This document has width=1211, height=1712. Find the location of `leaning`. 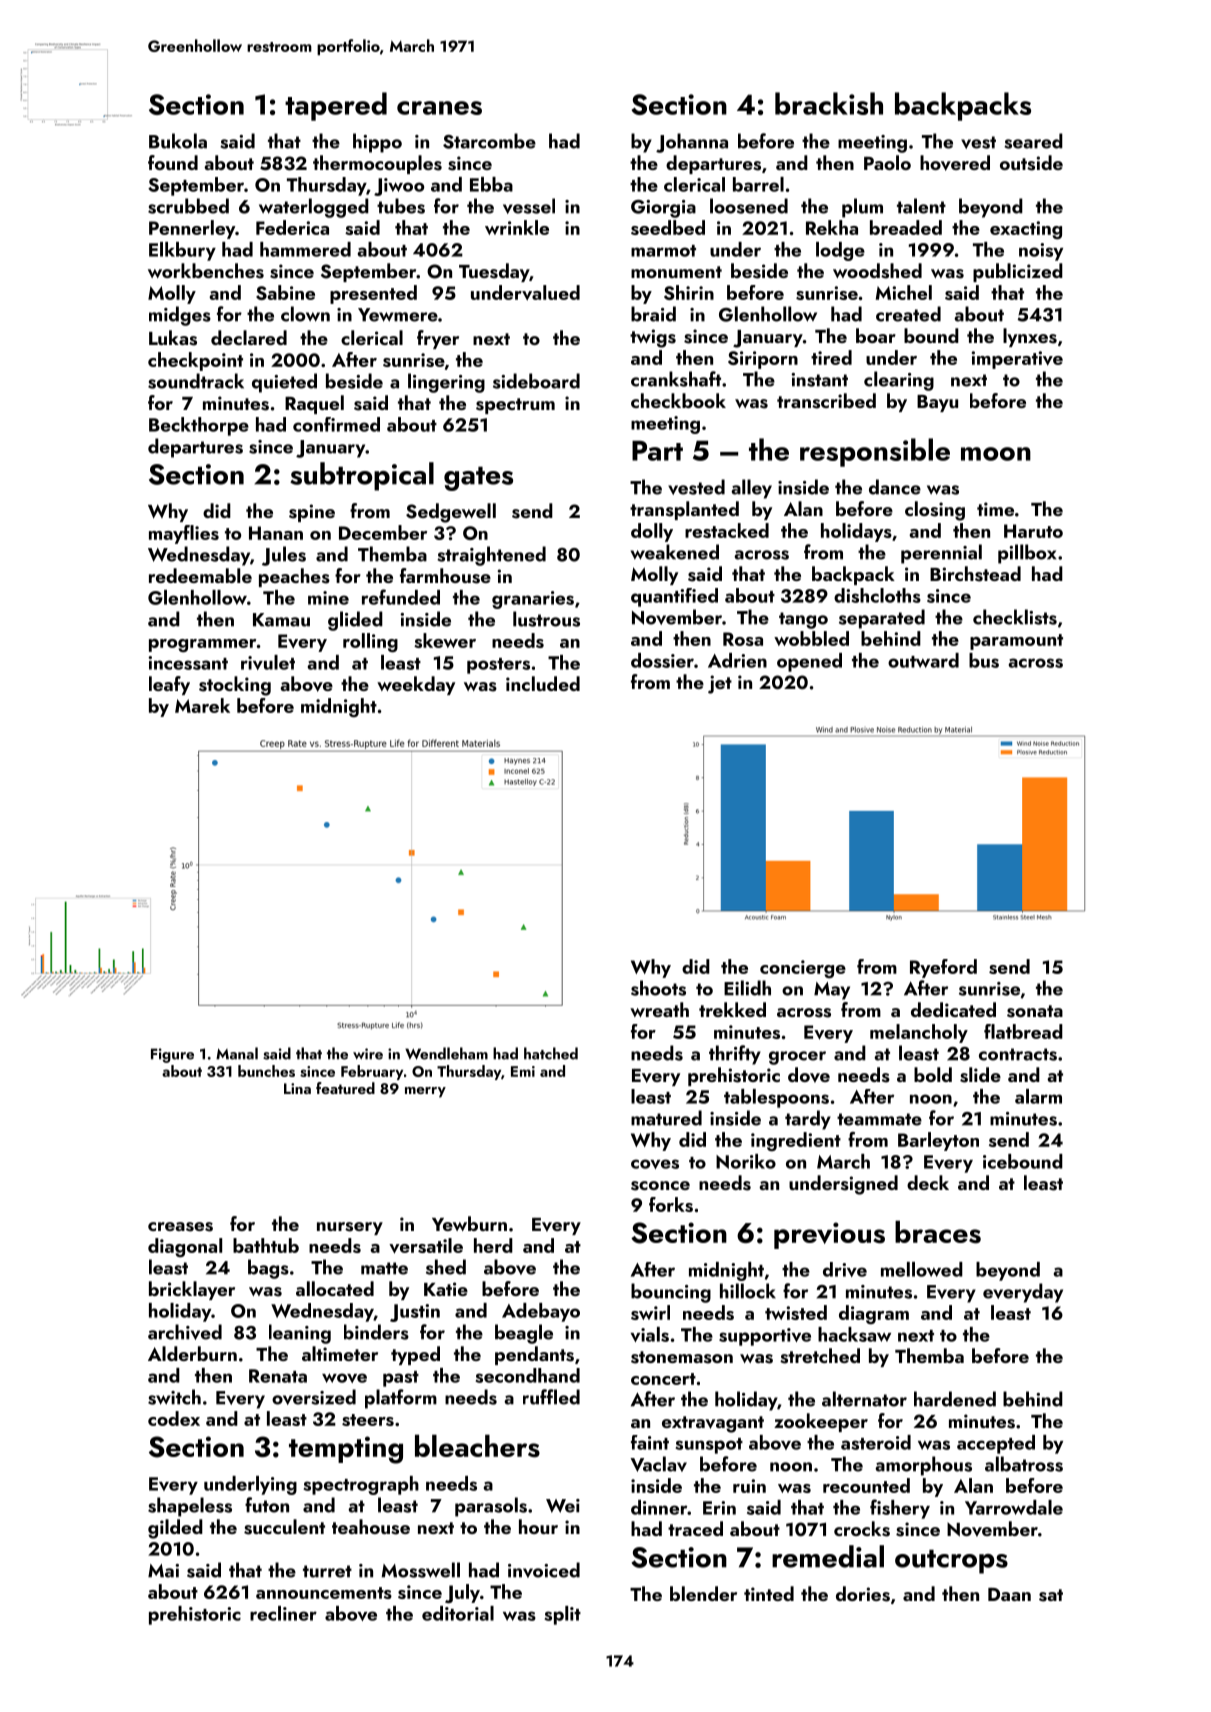

leaning is located at coordinates (300, 1334).
